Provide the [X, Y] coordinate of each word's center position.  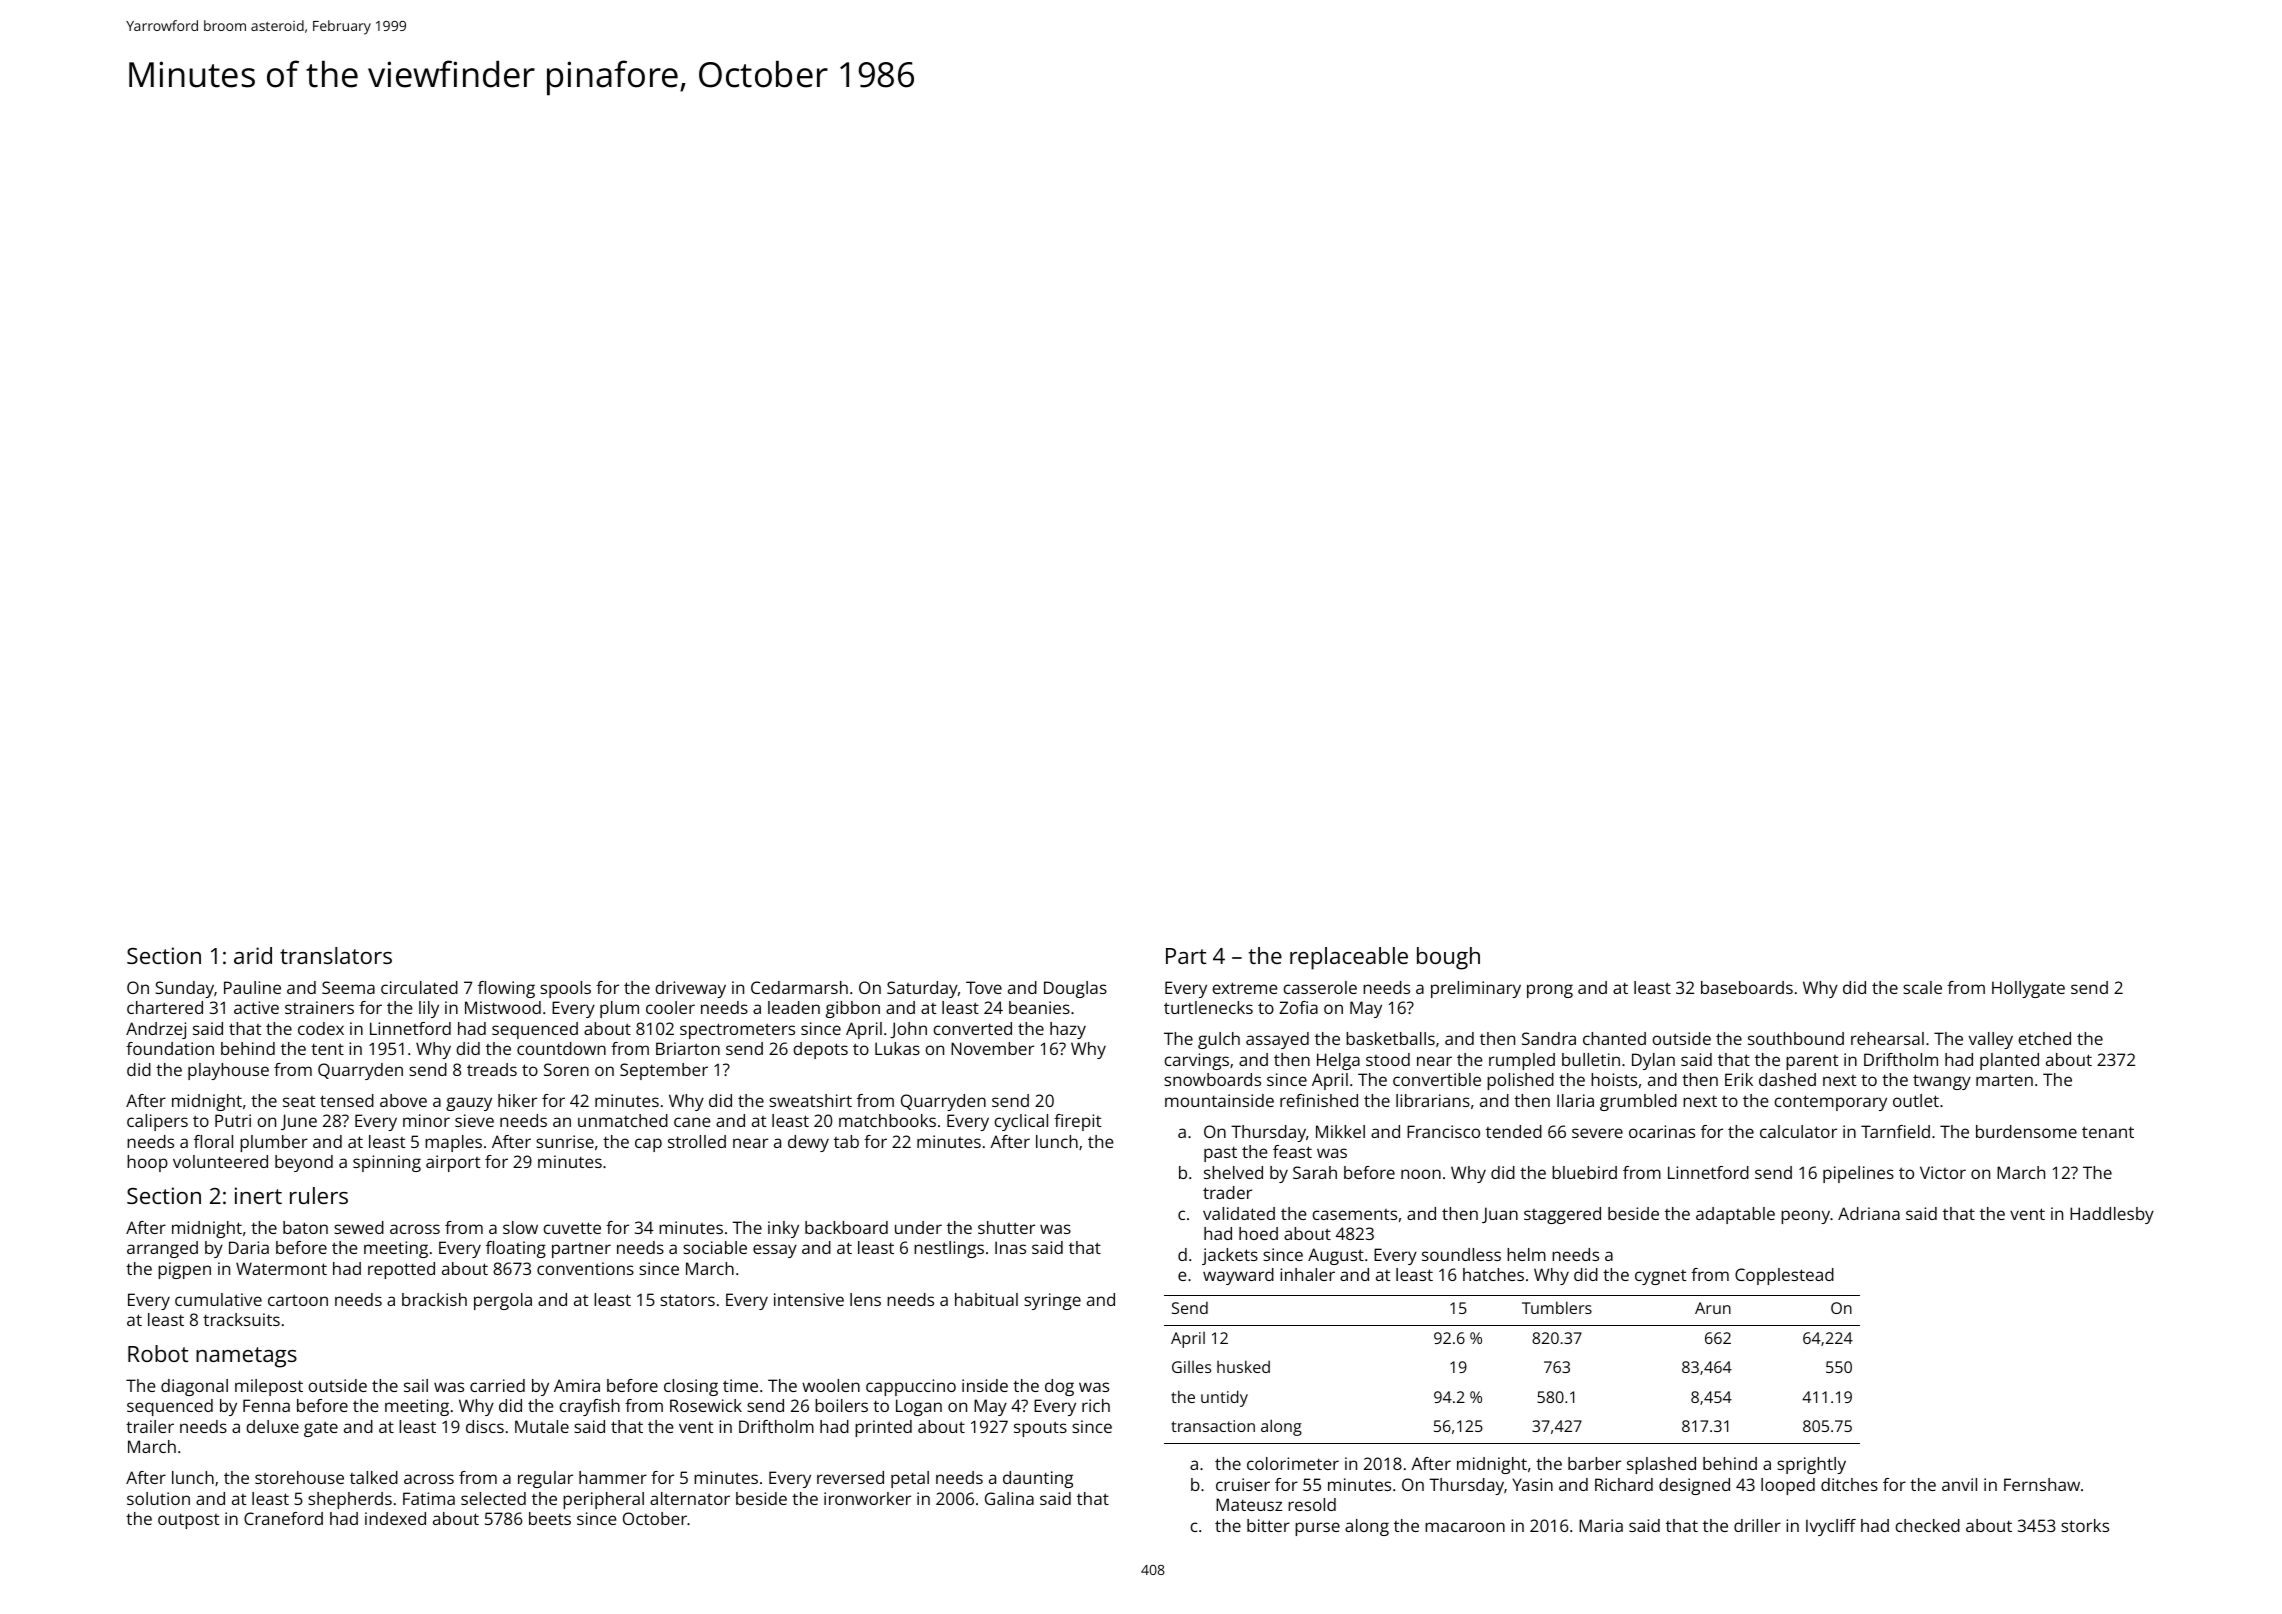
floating [516, 1249]
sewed [359, 1227]
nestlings [949, 1249]
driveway [690, 989]
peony [1805, 1217]
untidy [1224, 1398]
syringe [1052, 1301]
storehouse [299, 1477]
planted [2009, 1061]
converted [972, 1028]
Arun [1713, 1308]
